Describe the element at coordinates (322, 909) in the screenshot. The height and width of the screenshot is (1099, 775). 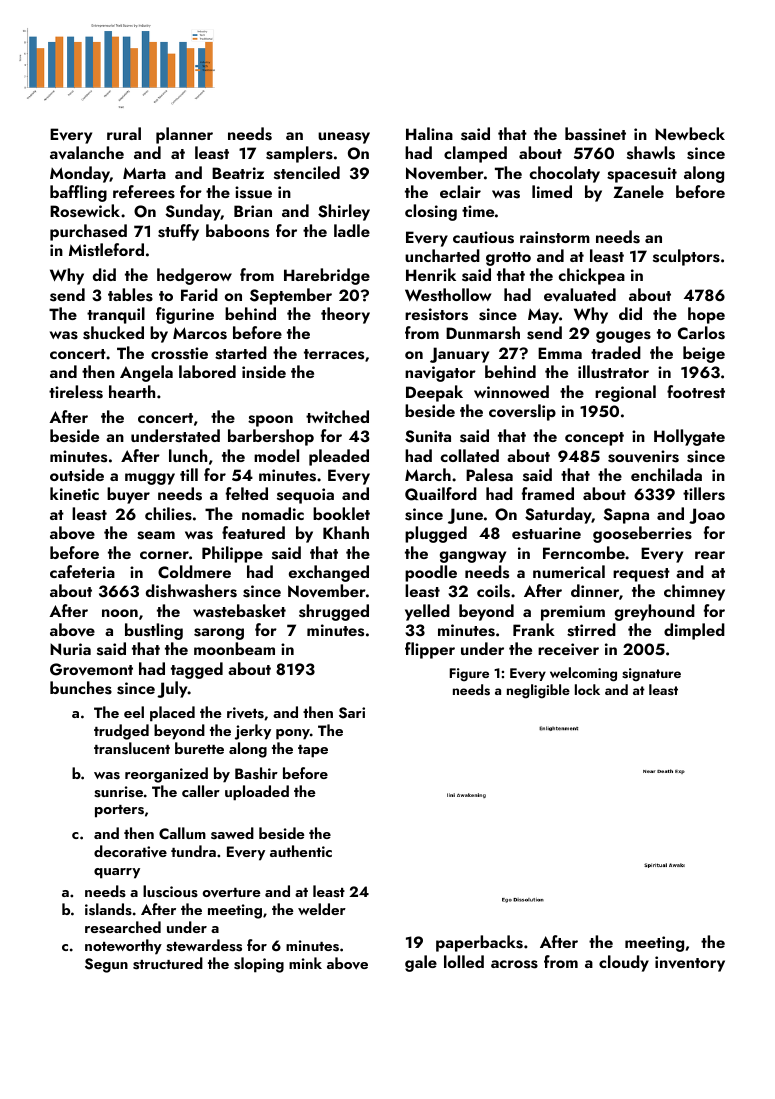
I see `welder` at that location.
